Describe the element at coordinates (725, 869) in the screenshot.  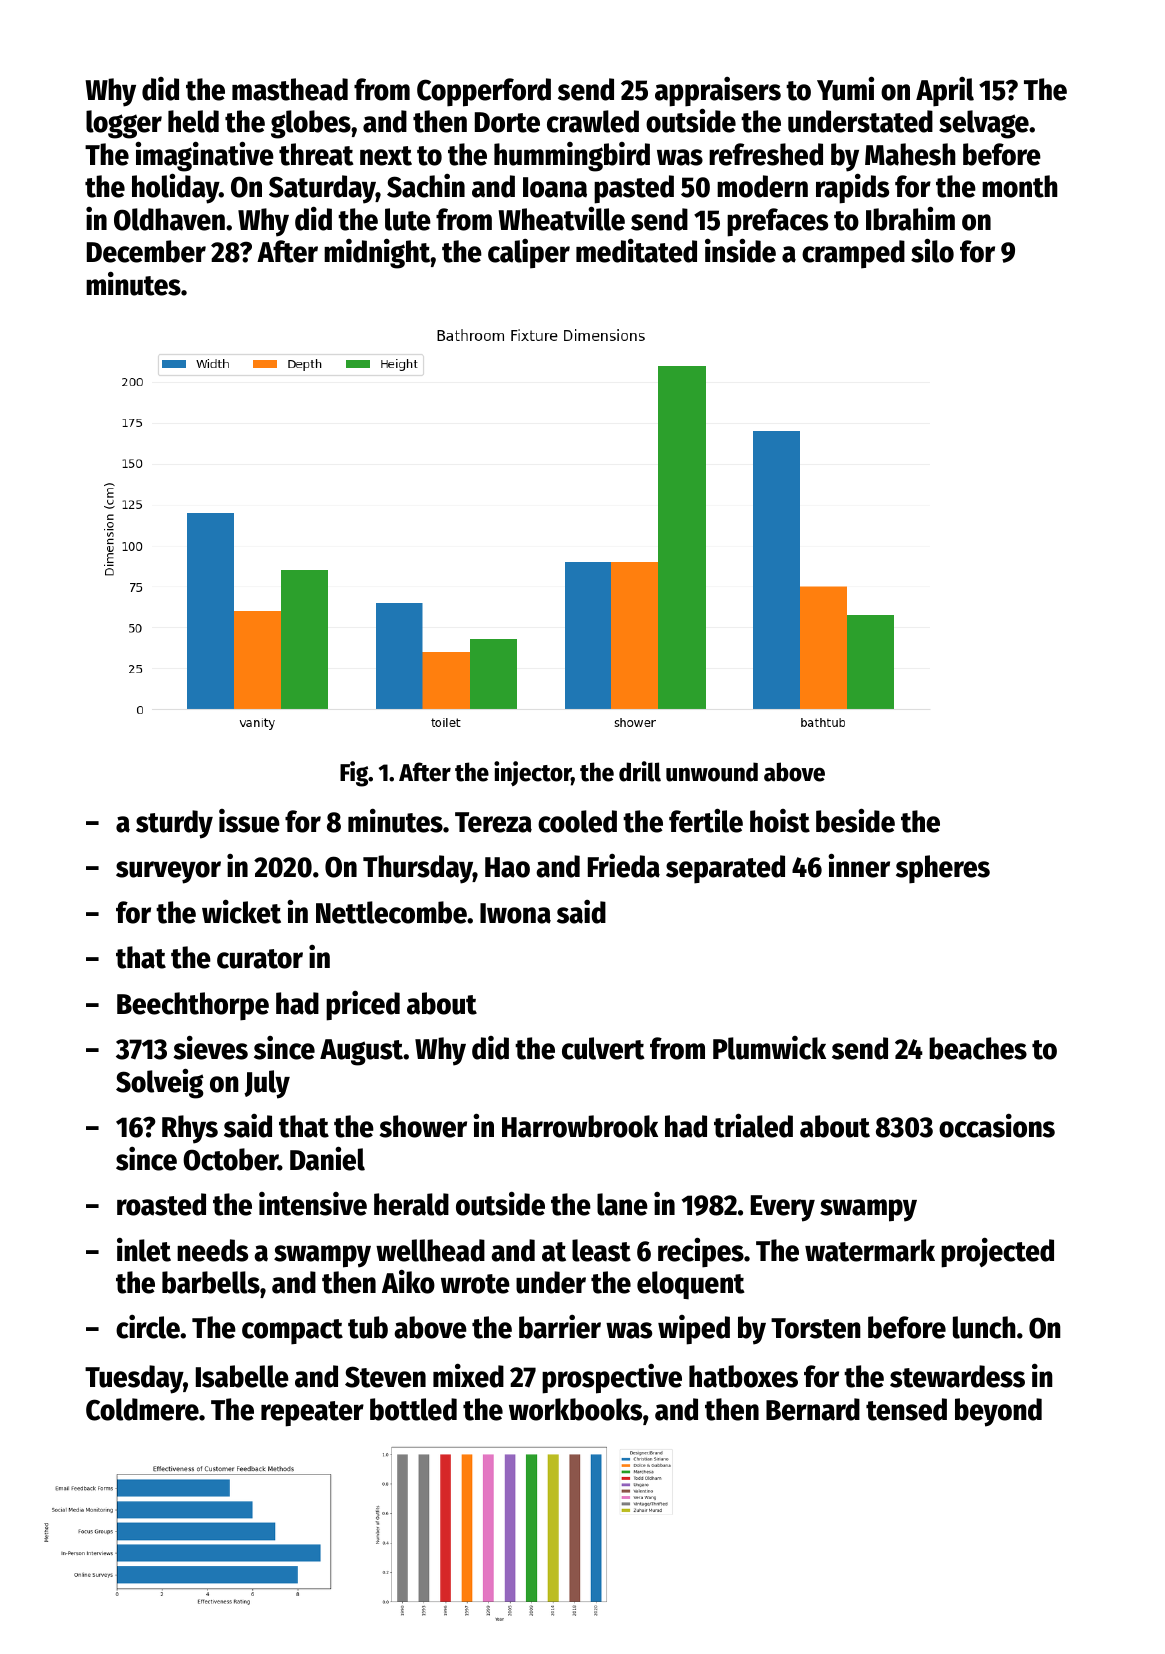
I see `separated` at that location.
